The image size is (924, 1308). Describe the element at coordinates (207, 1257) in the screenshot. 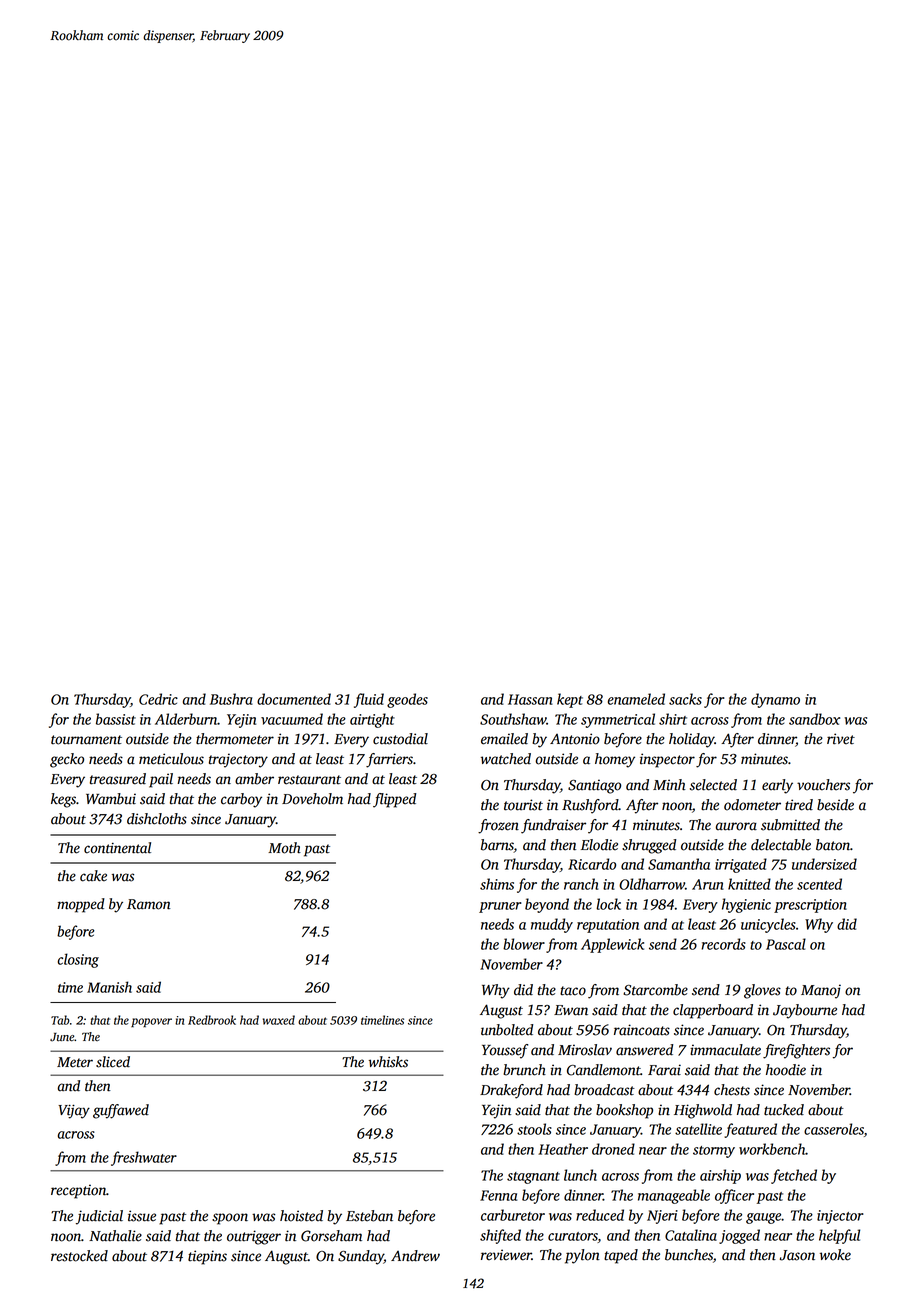

I see `tiepins` at that location.
